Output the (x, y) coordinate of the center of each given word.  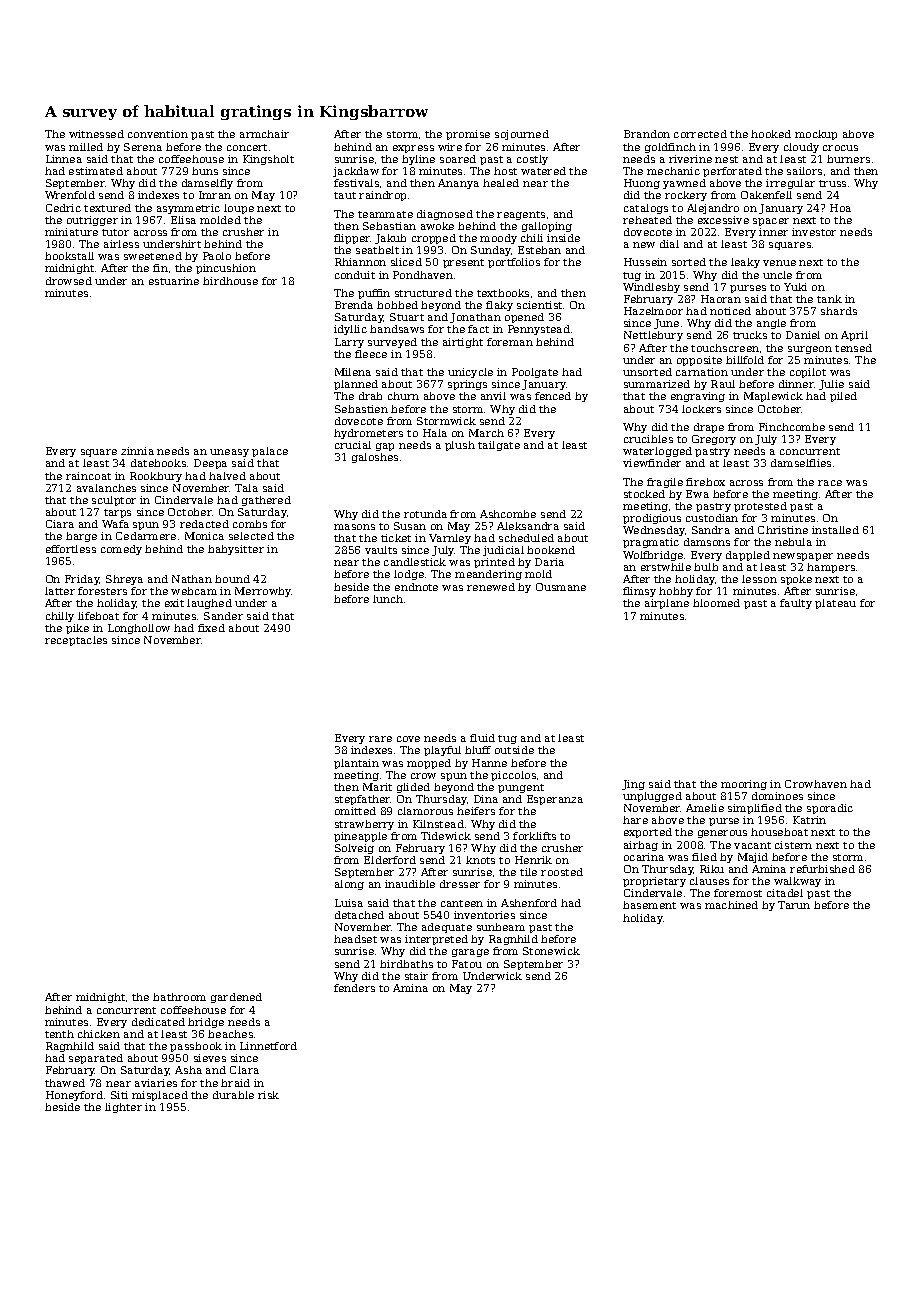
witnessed (96, 134)
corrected (700, 134)
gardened (236, 998)
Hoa (840, 208)
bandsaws (397, 329)
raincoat (88, 476)
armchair (264, 134)
